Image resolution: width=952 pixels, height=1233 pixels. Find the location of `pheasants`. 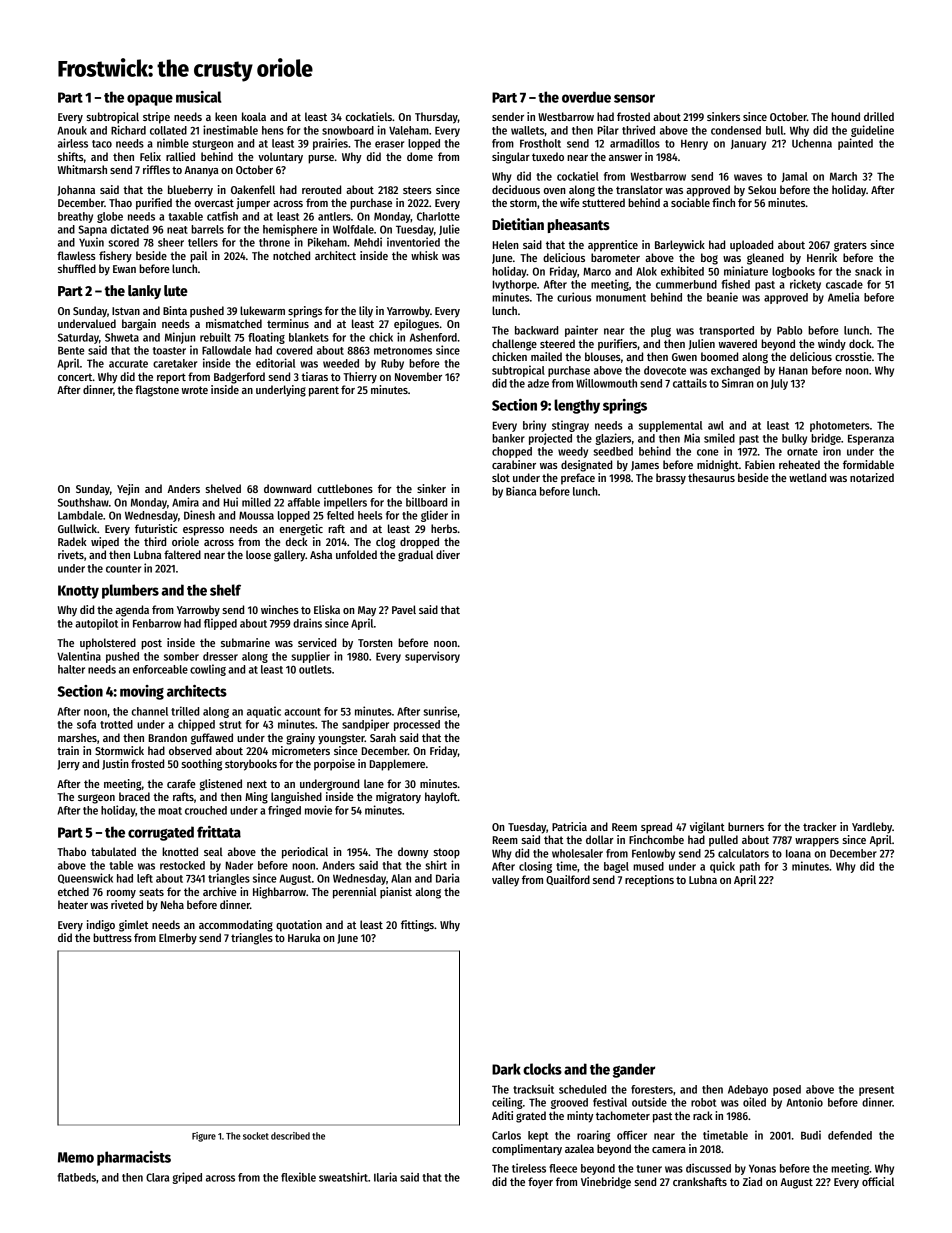

pheasants is located at coordinates (579, 226).
